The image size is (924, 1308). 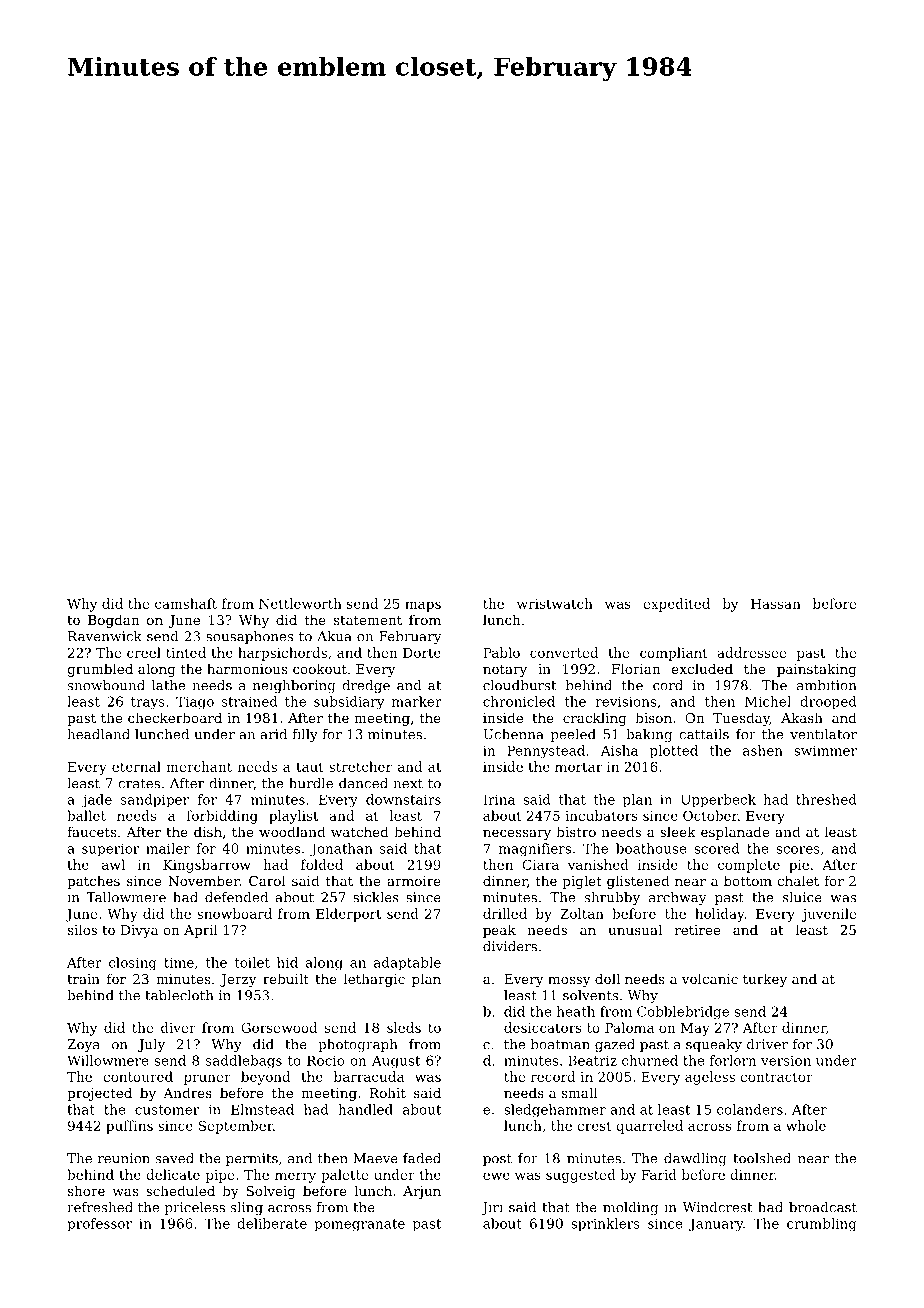 What do you see at coordinates (348, 915) in the image?
I see `Elderport` at bounding box center [348, 915].
